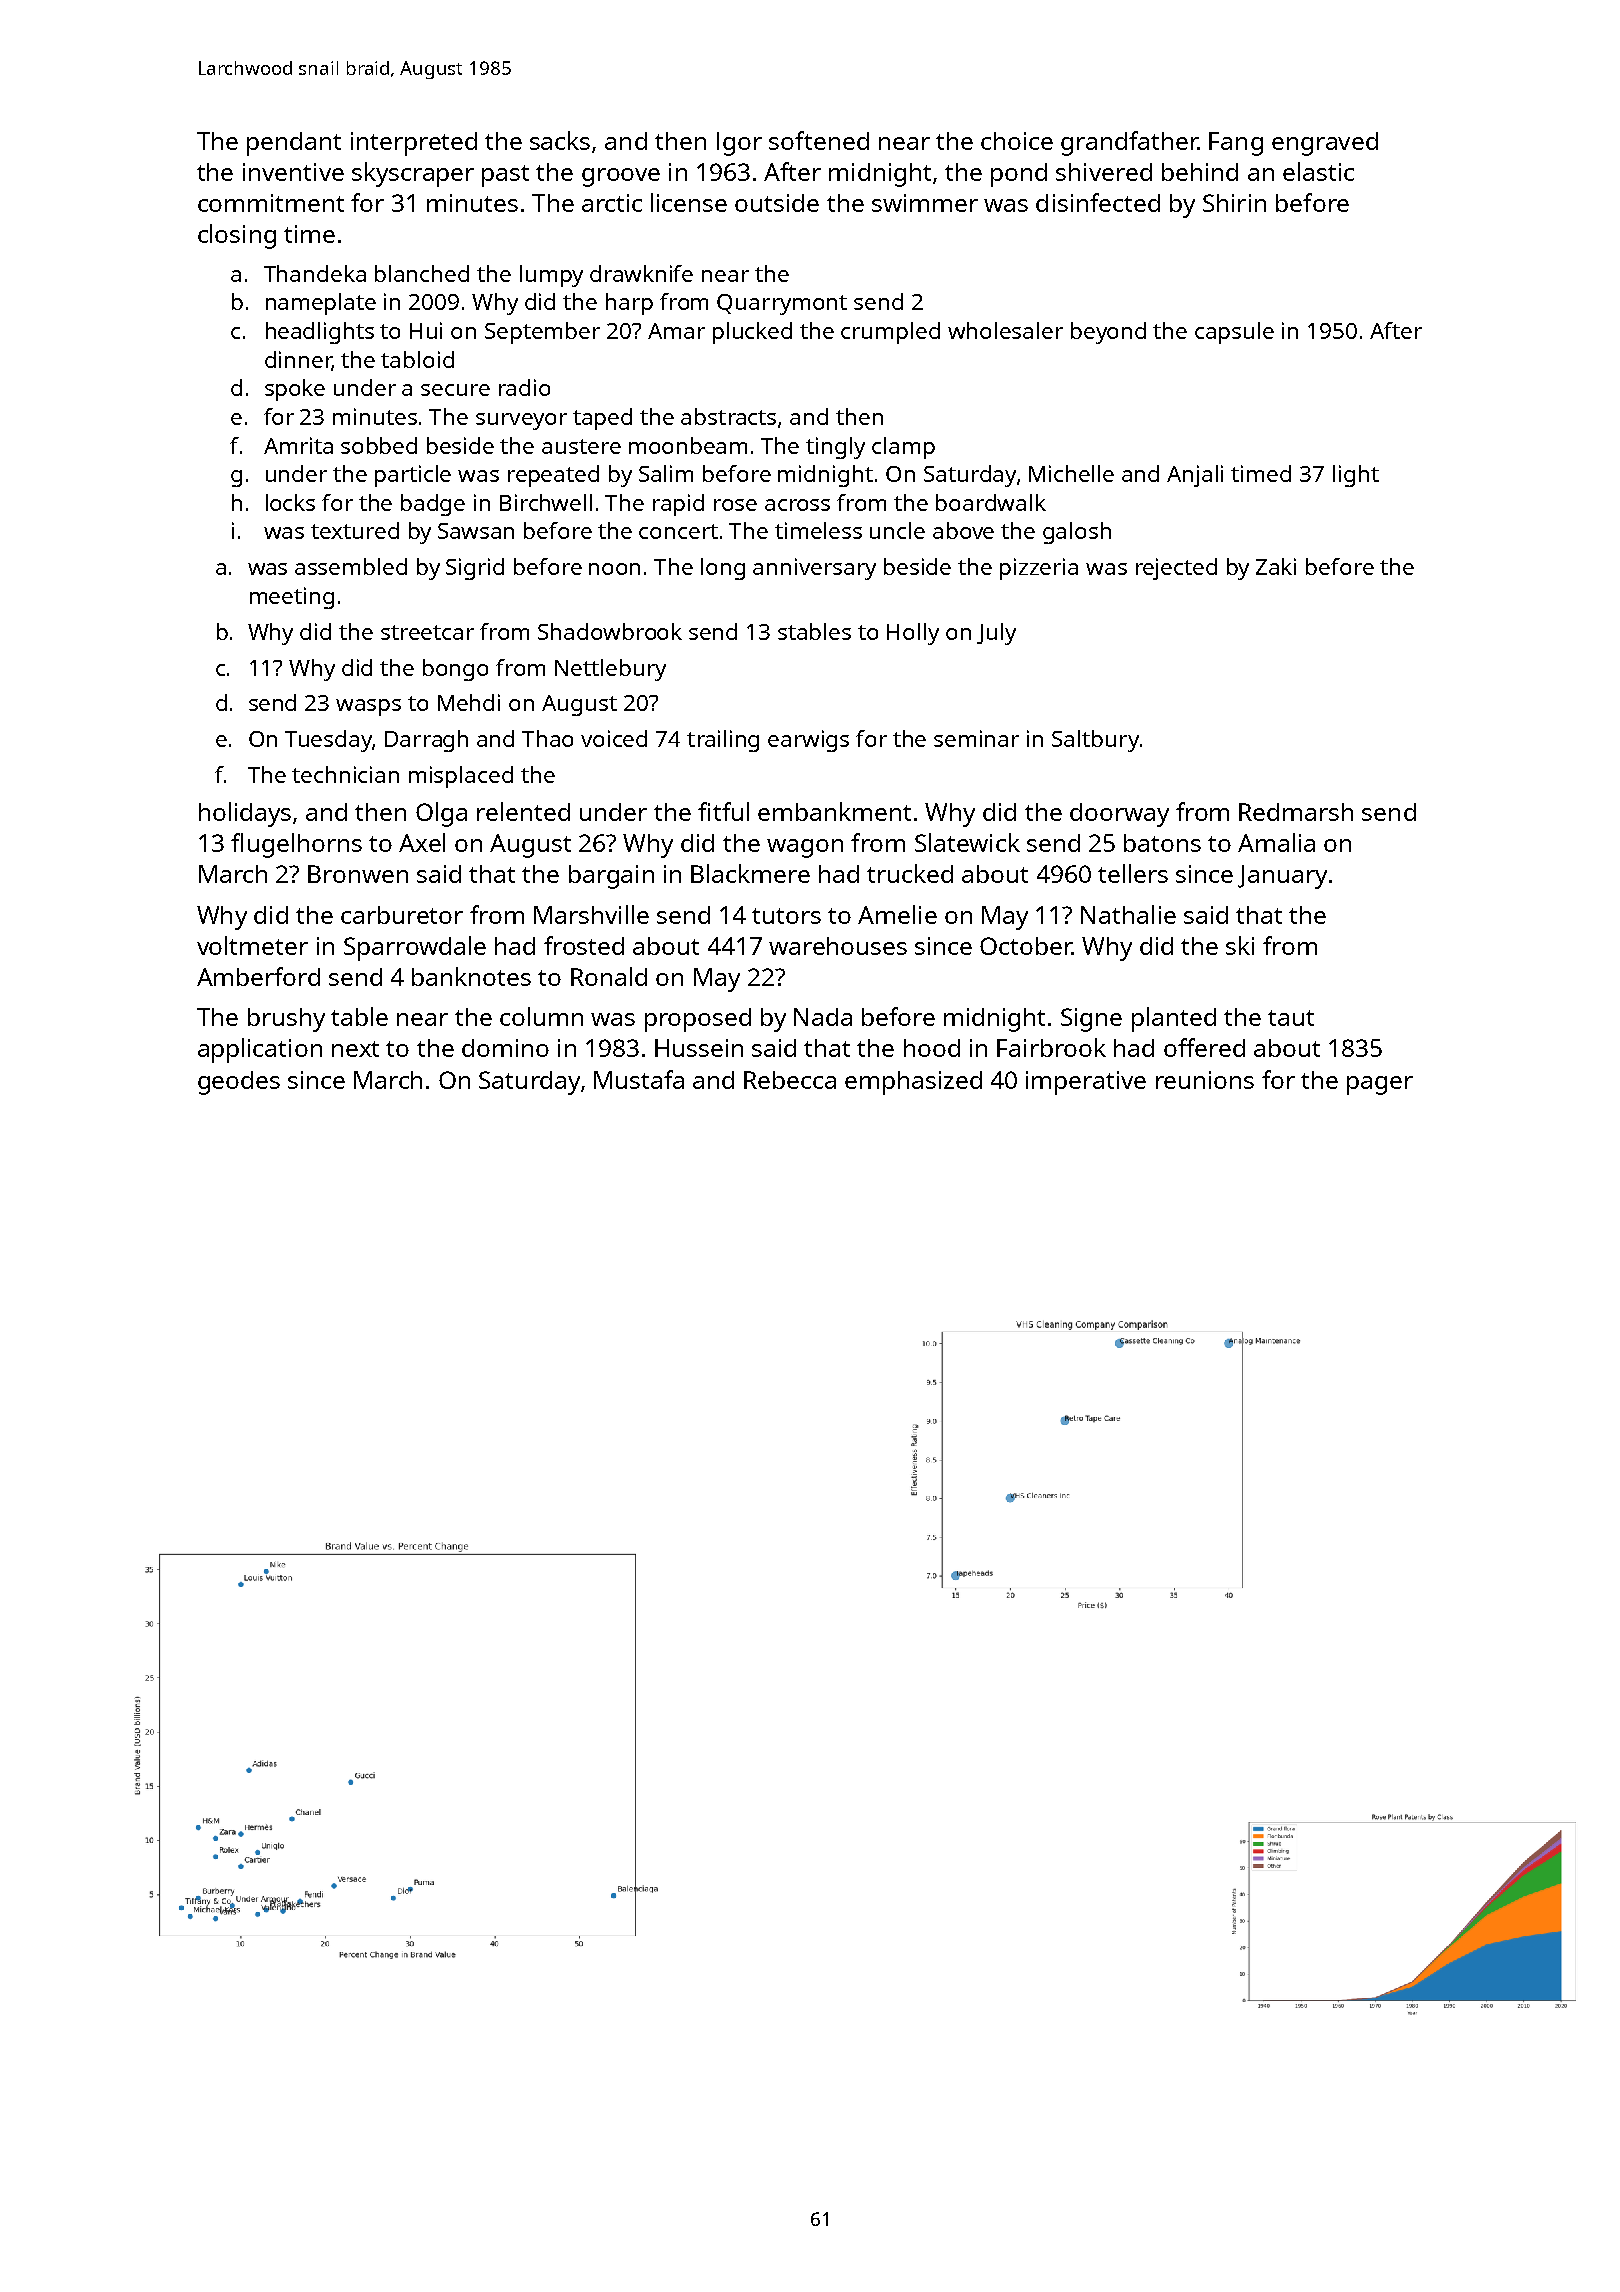  What do you see at coordinates (1380, 1085) in the screenshot?
I see `pager` at bounding box center [1380, 1085].
